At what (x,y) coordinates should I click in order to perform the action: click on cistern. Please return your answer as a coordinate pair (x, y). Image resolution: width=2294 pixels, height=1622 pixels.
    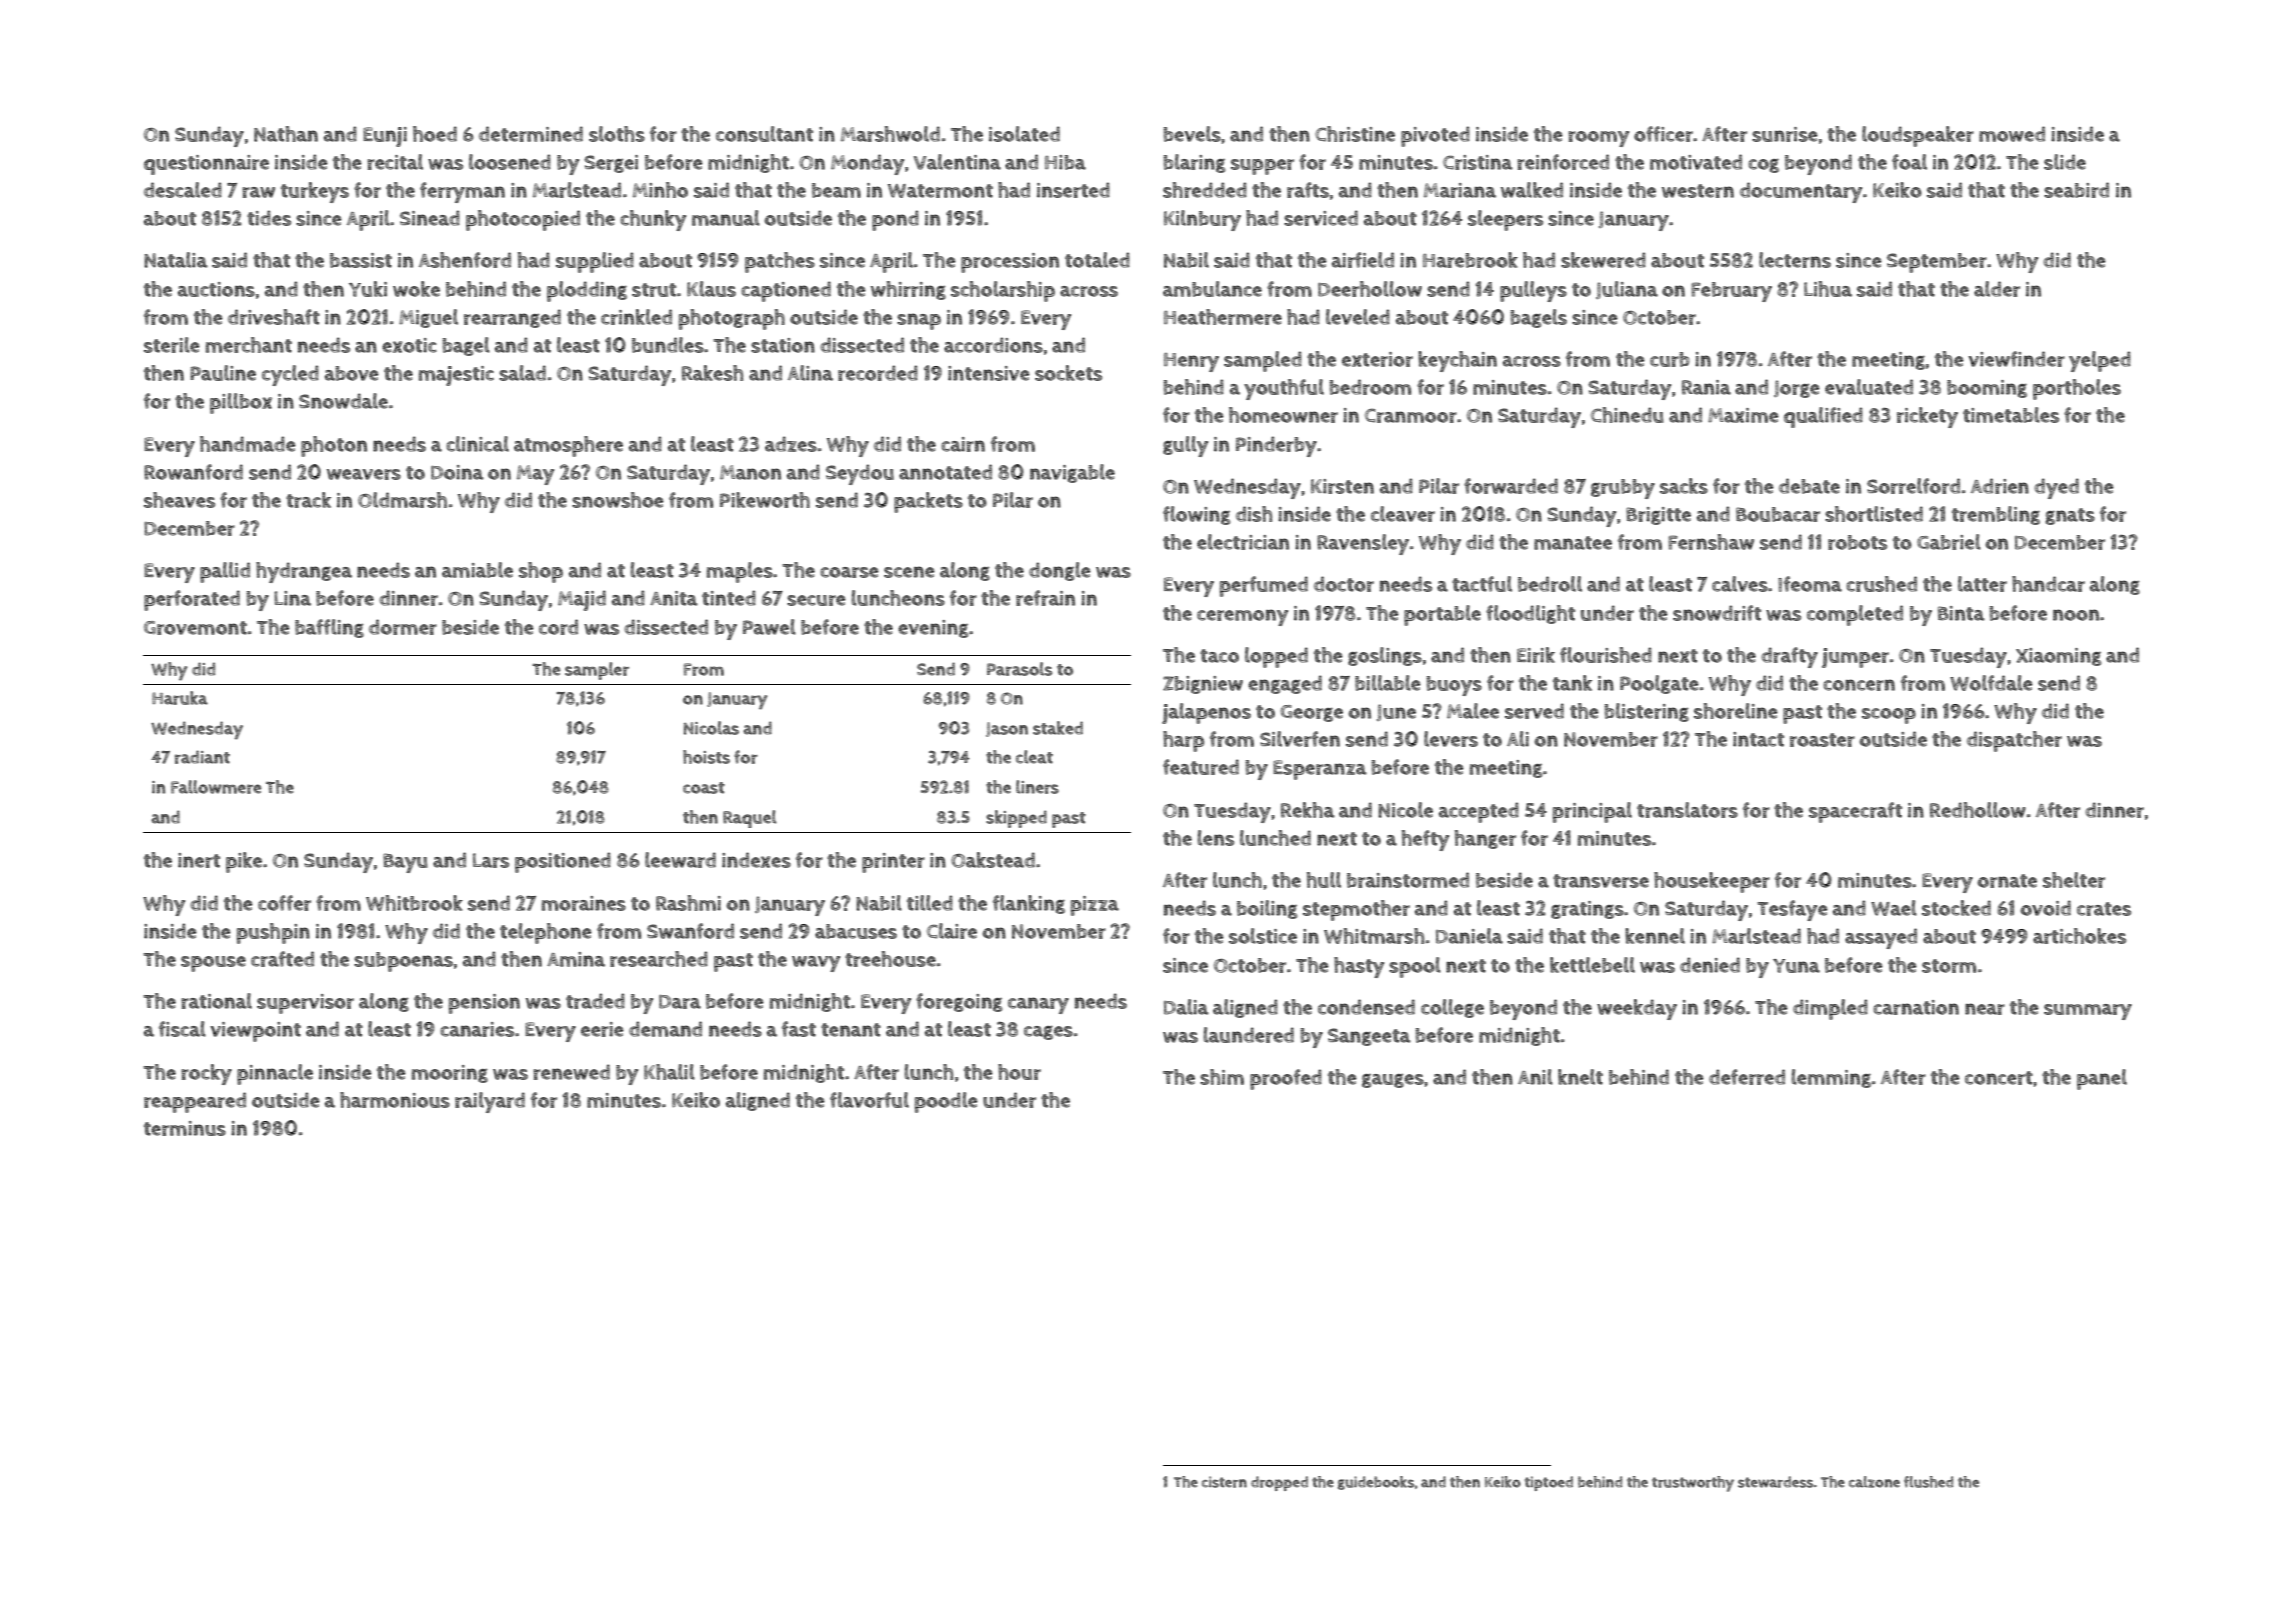
    Looking at the image, I should click on (1224, 1482).
